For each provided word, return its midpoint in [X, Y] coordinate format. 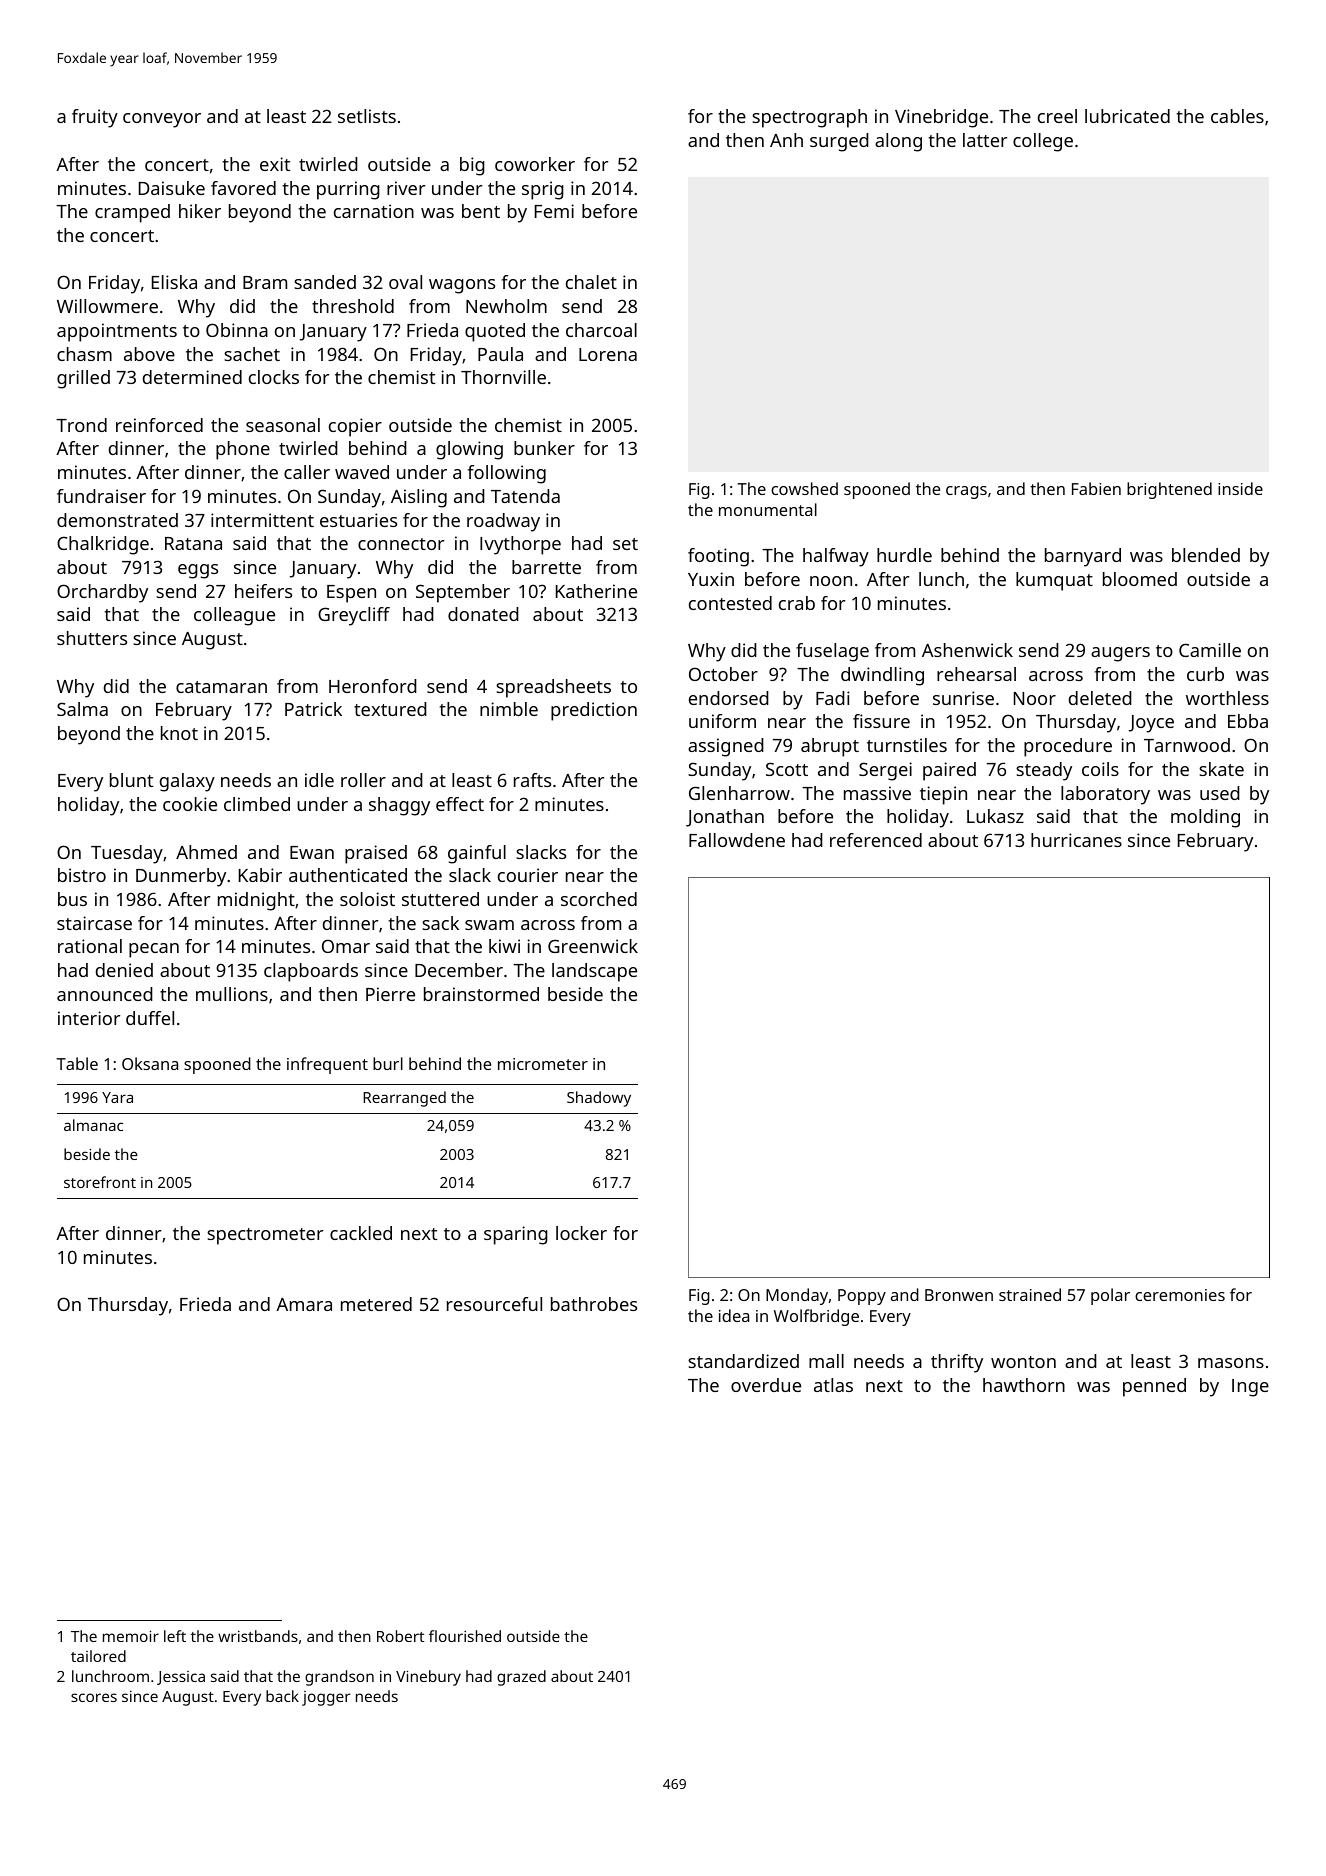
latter [985, 140]
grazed [521, 1678]
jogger [326, 1698]
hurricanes [1076, 840]
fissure [881, 721]
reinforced [159, 425]
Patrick [313, 709]
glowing [469, 450]
